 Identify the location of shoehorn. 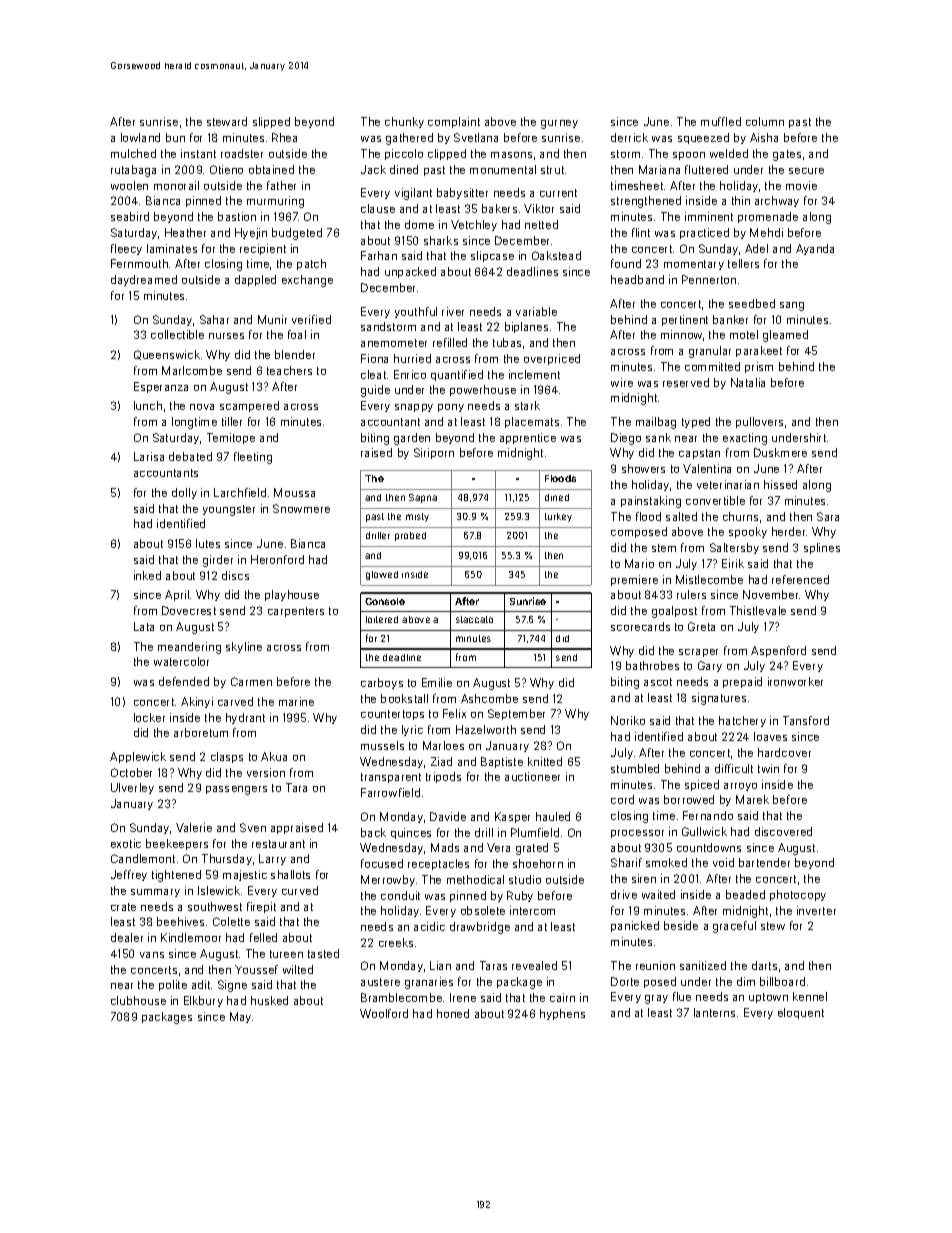
(538, 863).
